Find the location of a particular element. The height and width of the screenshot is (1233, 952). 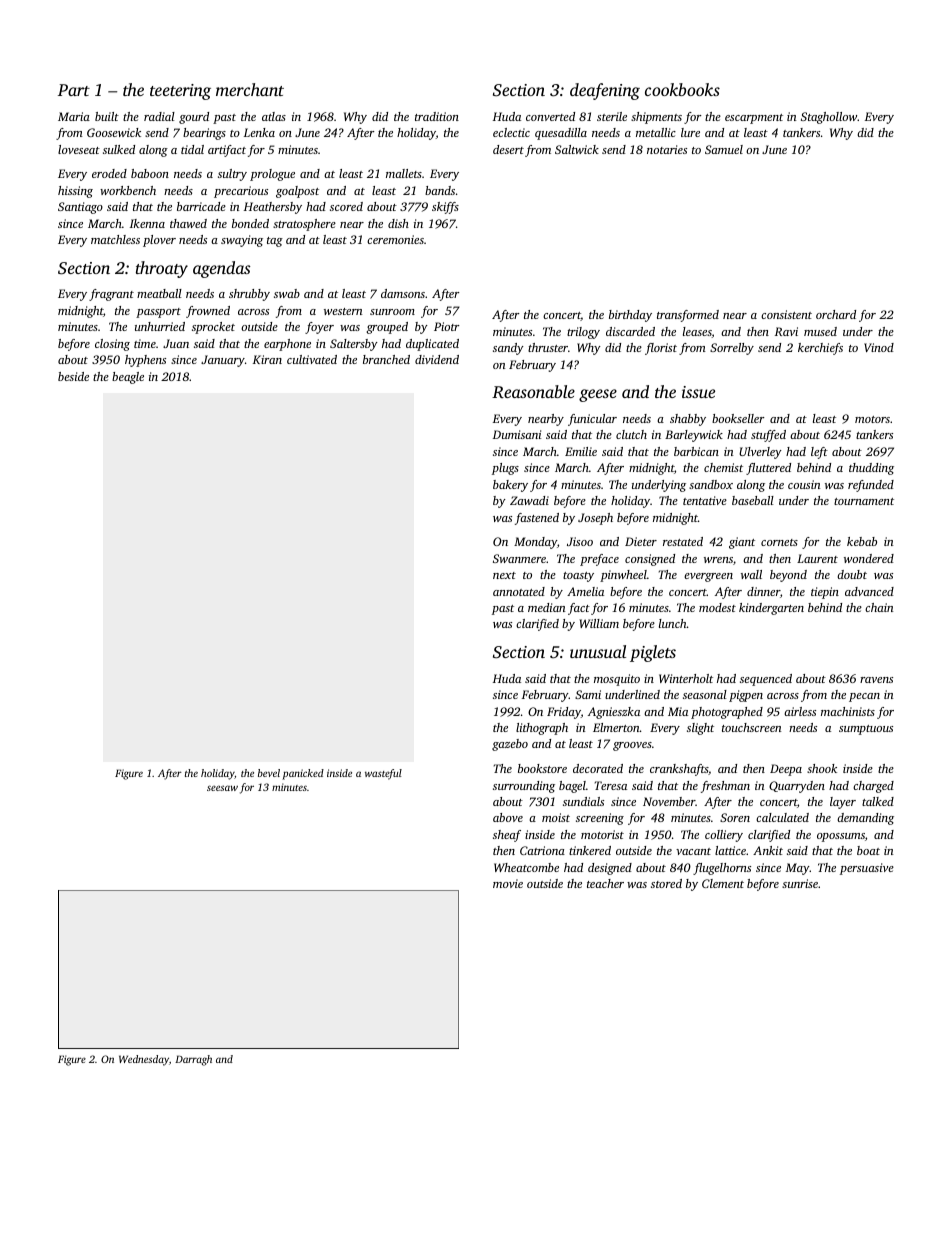

ceremonies is located at coordinates (395, 239).
